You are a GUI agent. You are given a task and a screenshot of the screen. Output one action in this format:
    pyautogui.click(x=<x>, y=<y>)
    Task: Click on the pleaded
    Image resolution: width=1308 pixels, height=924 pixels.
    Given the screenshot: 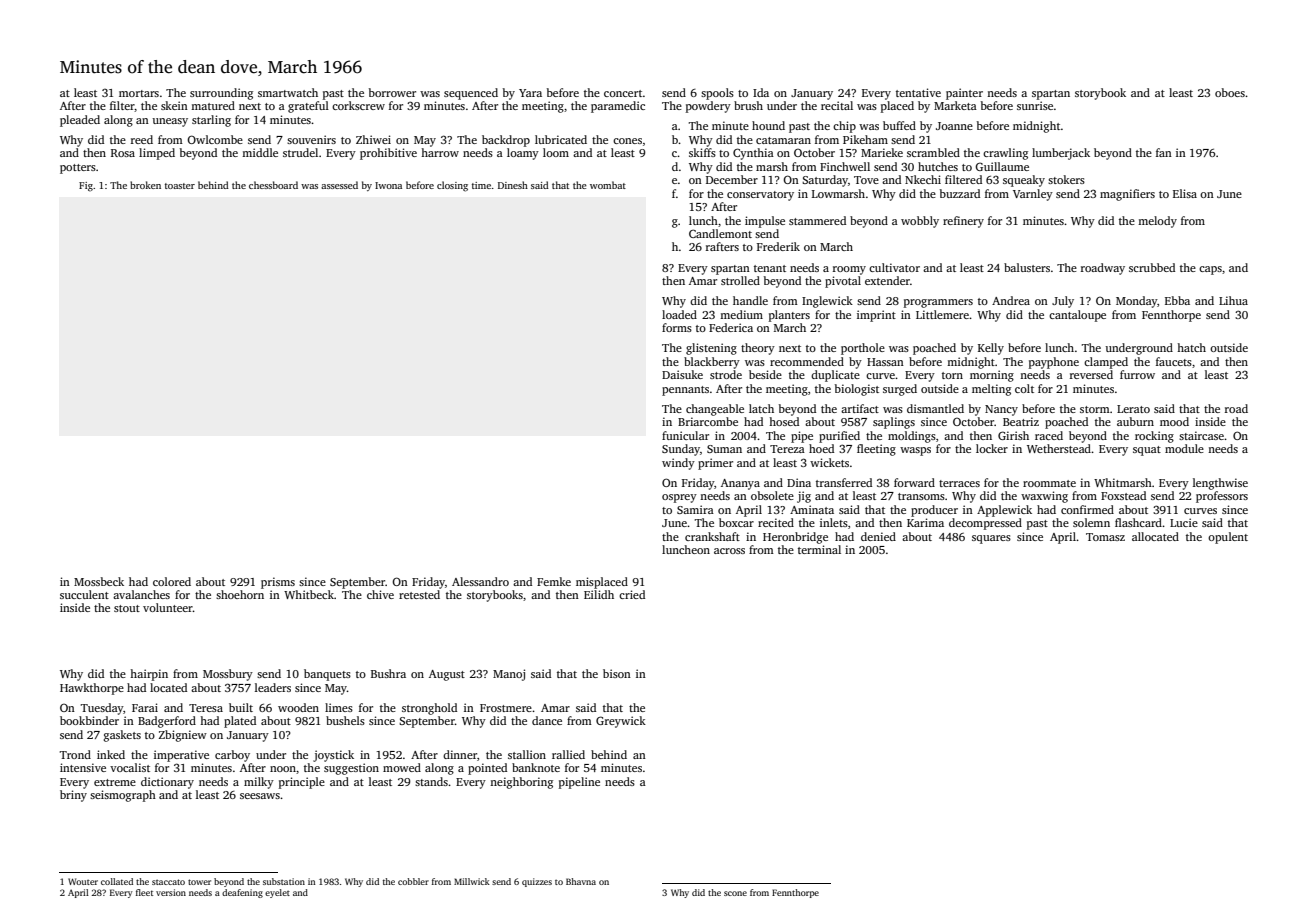 What is the action you would take?
    pyautogui.click(x=80, y=121)
